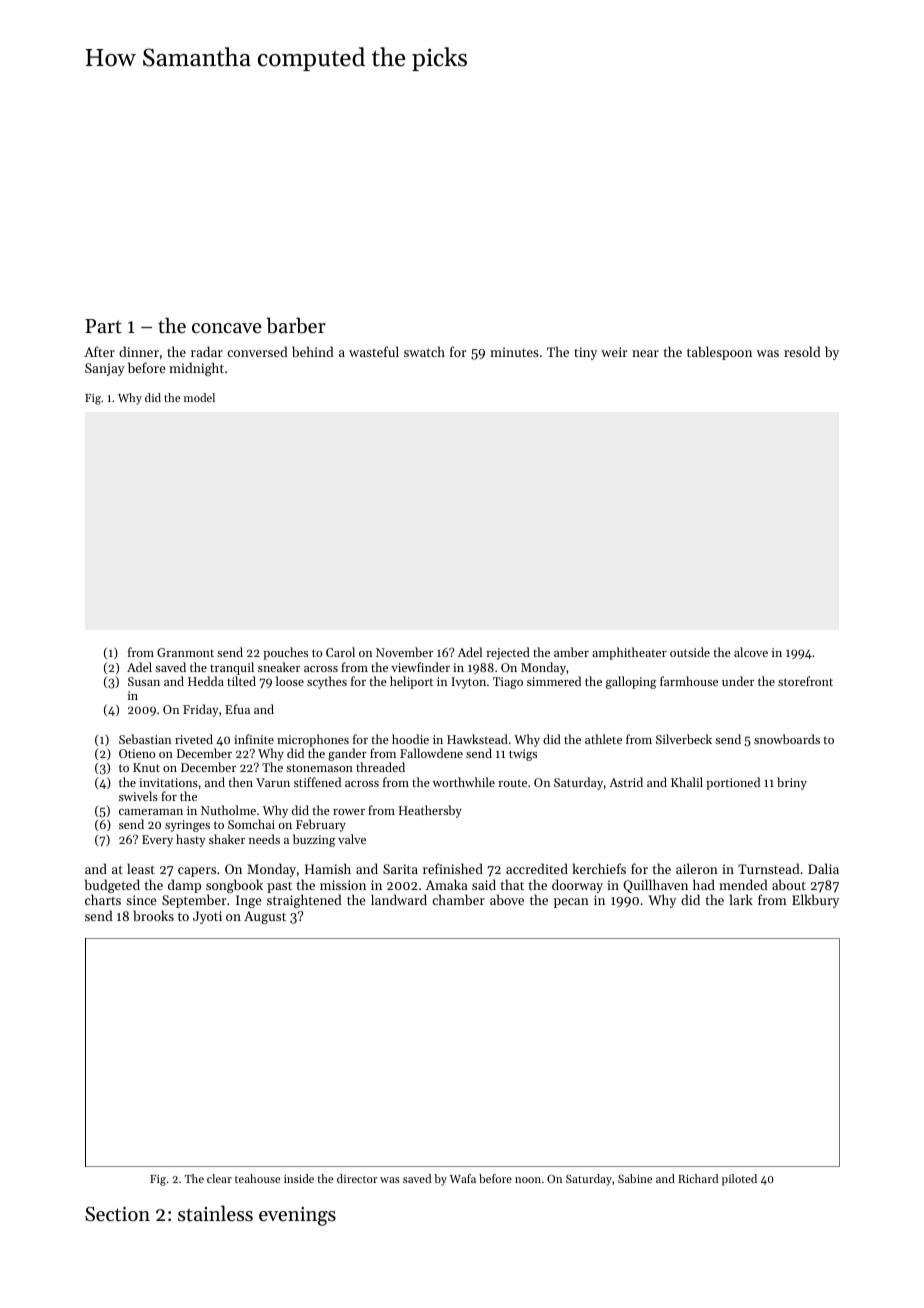 The height and width of the screenshot is (1308, 924). I want to click on pouches, so click(285, 653).
